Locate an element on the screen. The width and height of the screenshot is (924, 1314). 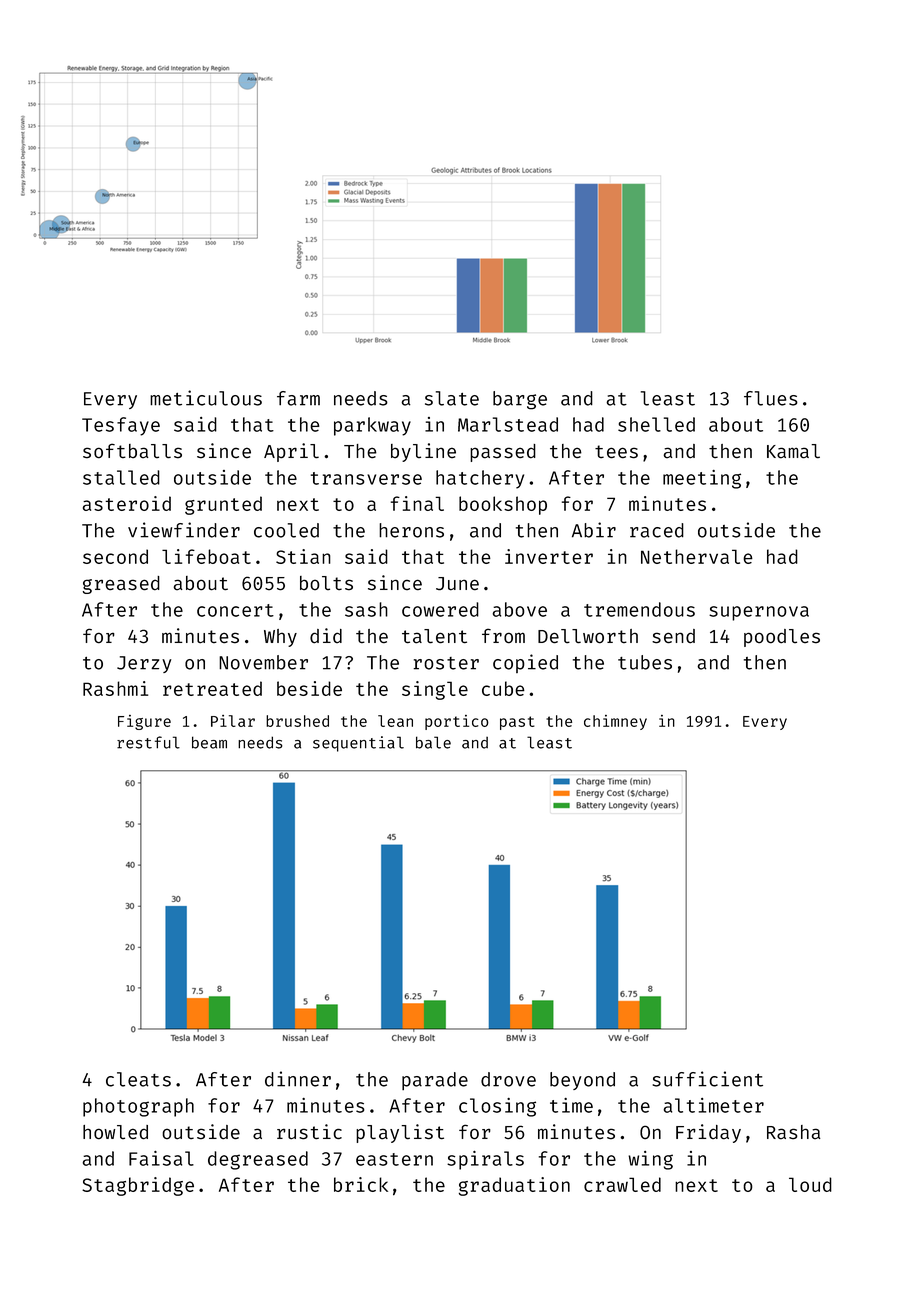
sequential is located at coordinates (358, 744).
